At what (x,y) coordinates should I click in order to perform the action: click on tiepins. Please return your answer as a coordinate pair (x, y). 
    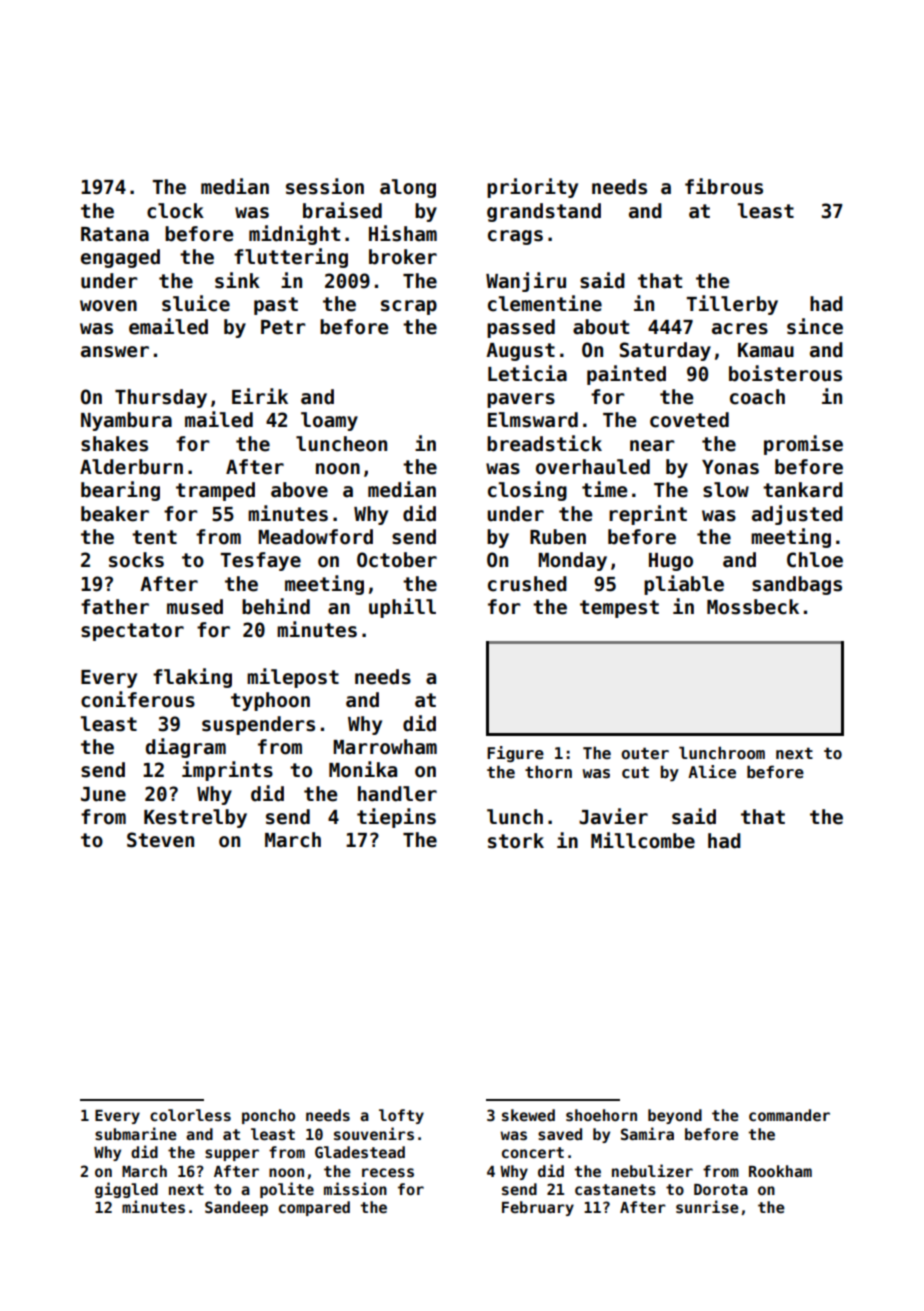
    Looking at the image, I should click on (396, 818).
